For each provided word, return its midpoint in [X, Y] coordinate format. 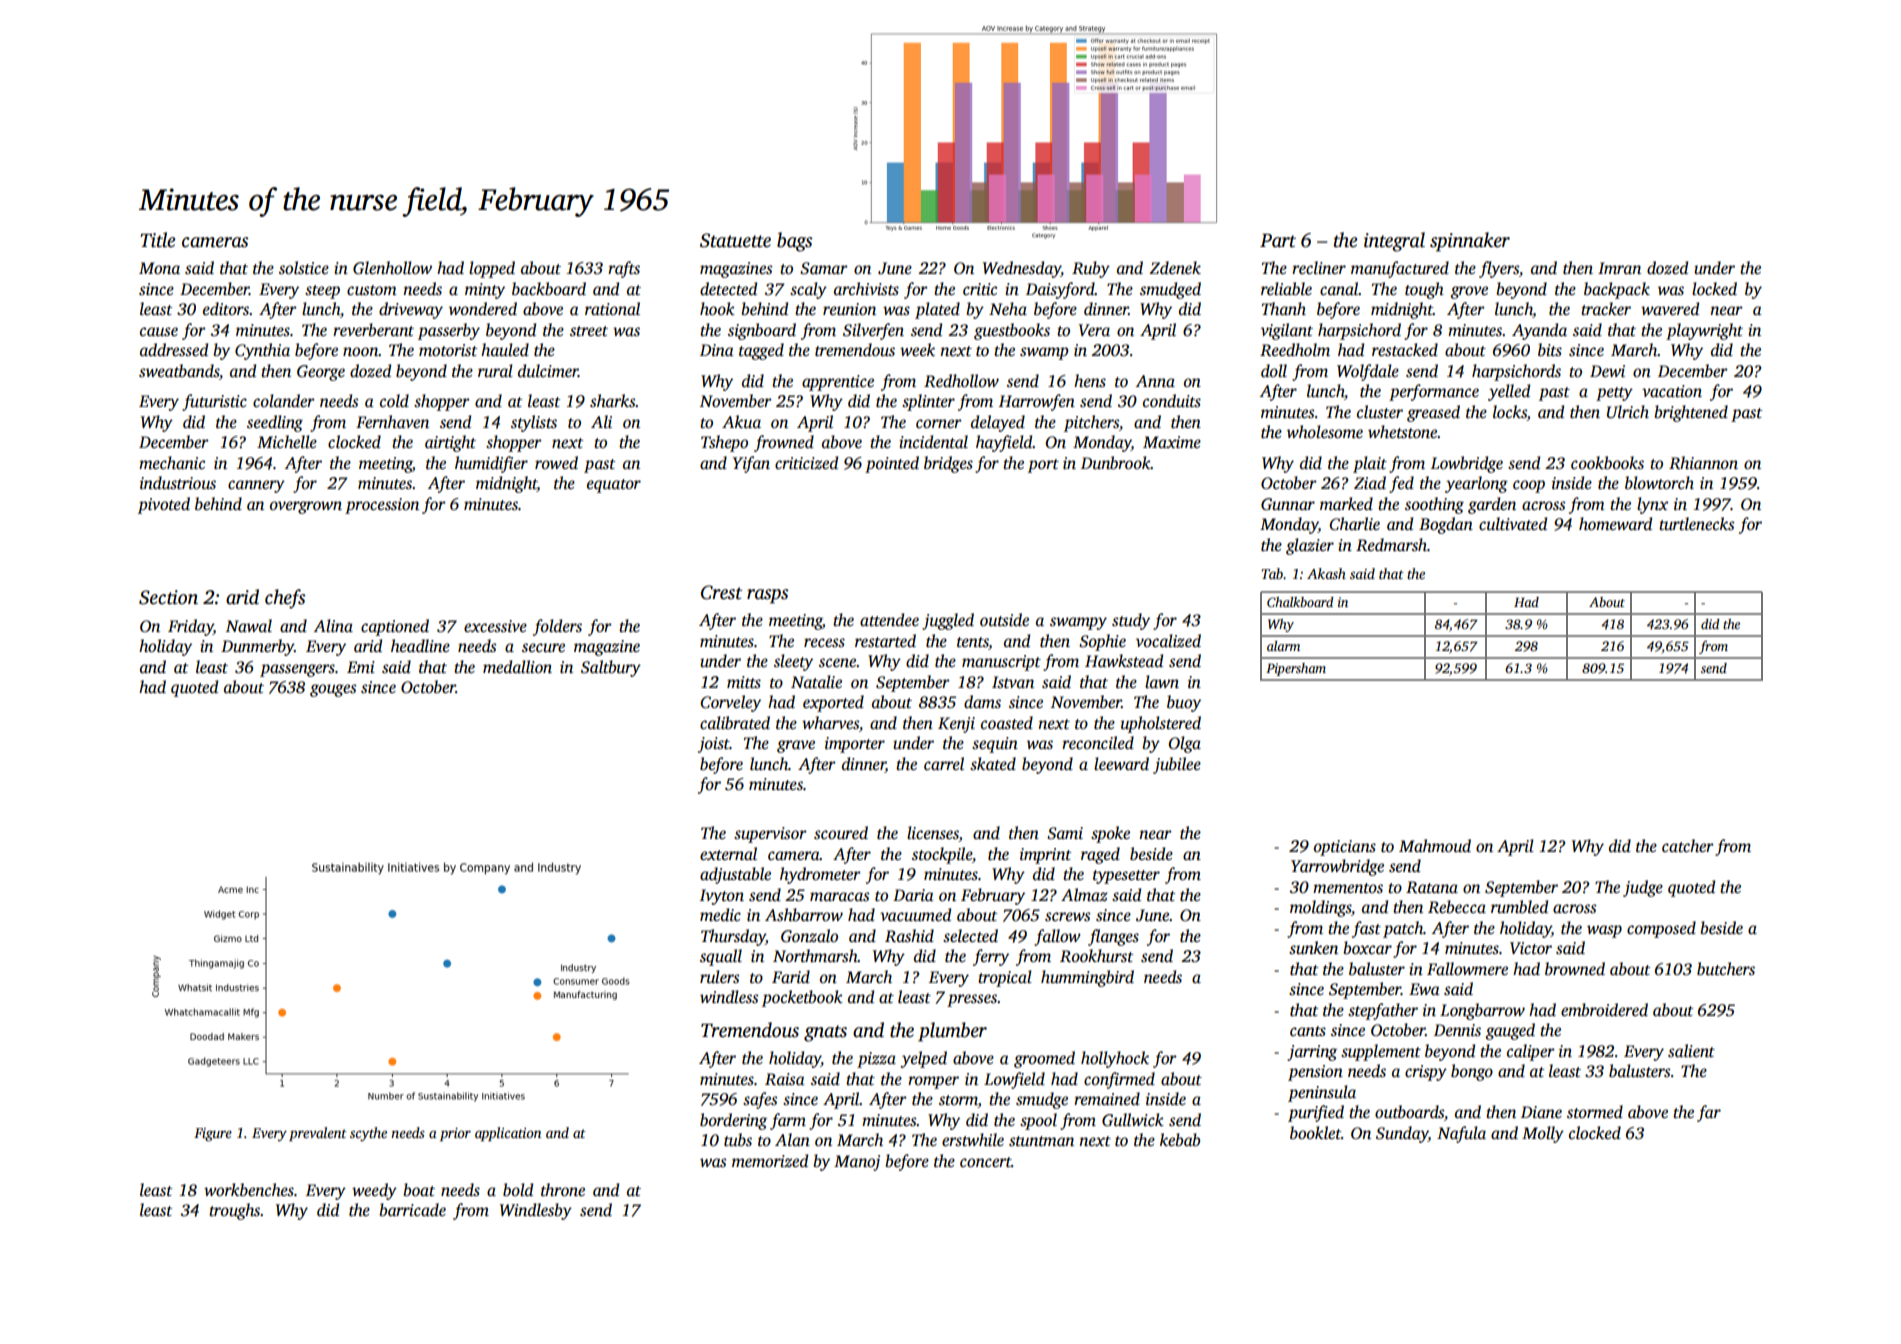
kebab [1180, 1140]
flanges [1113, 937]
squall [721, 957]
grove [1469, 292]
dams [982, 702]
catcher [1688, 846]
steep [322, 292]
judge [1643, 888]
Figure [213, 1135]
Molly [1543, 1134]
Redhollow [961, 381]
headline [420, 646]
